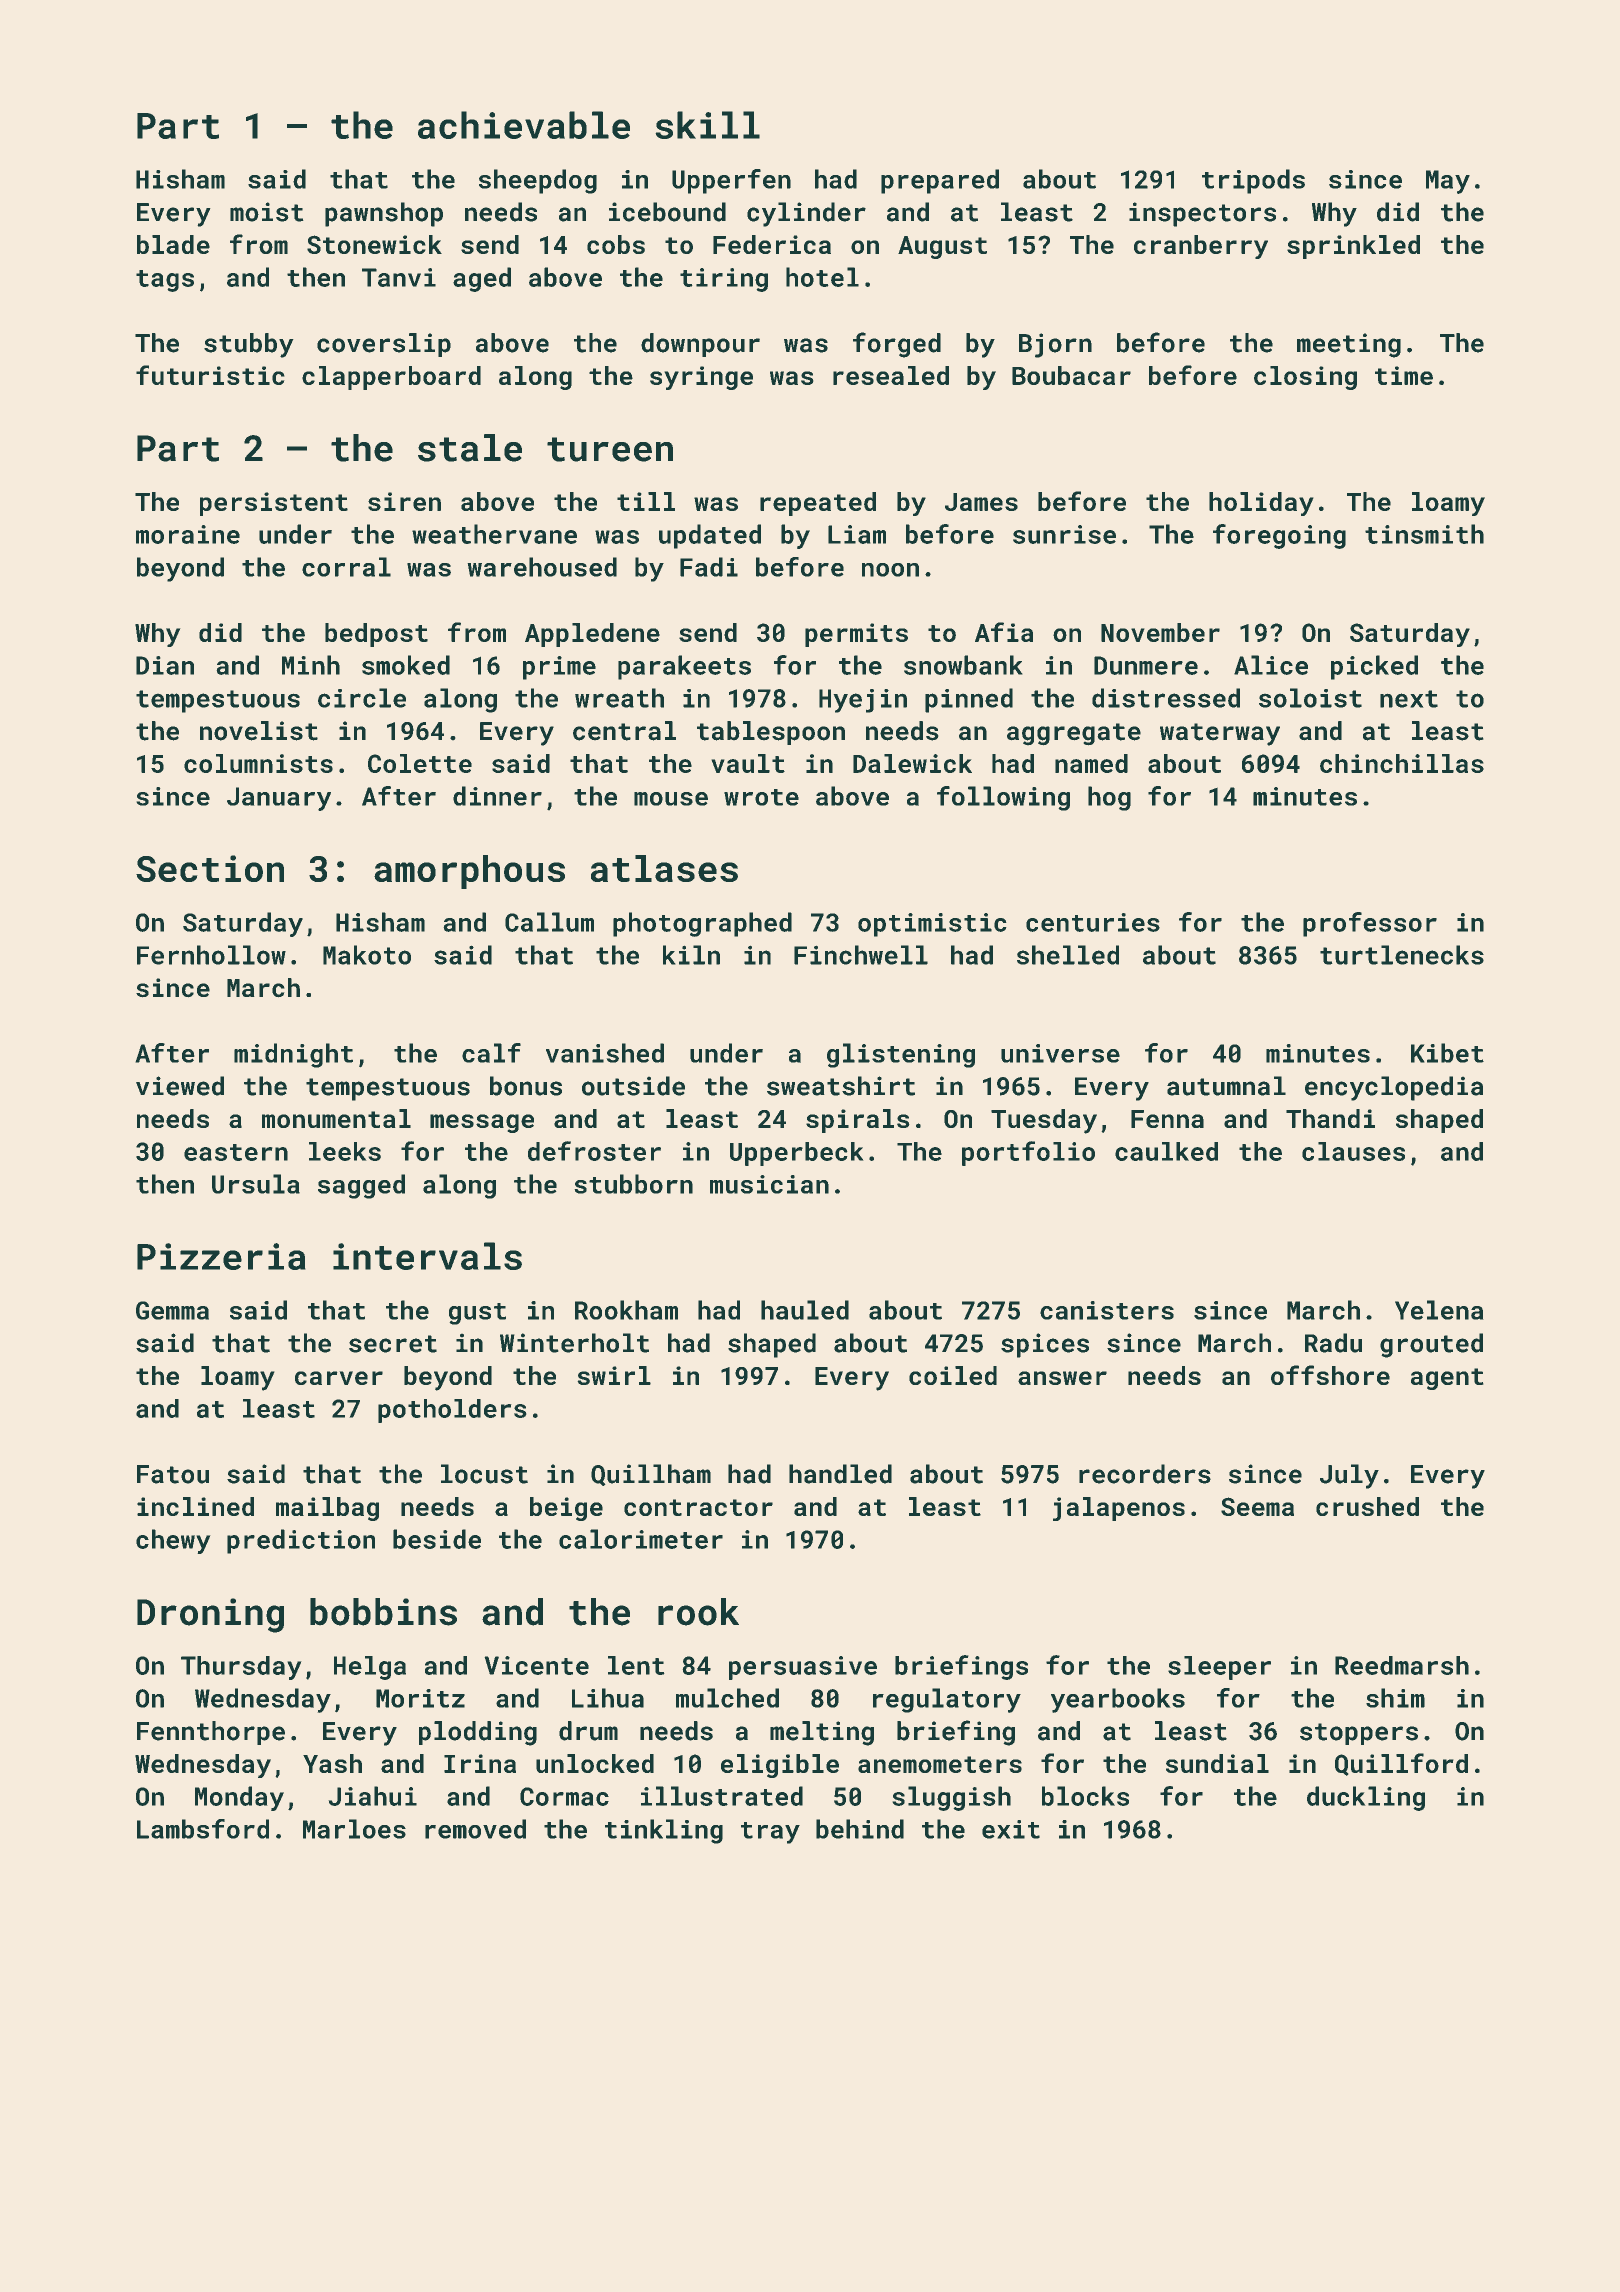 This page has height=2292, width=1620. I want to click on Afia, so click(1004, 632).
